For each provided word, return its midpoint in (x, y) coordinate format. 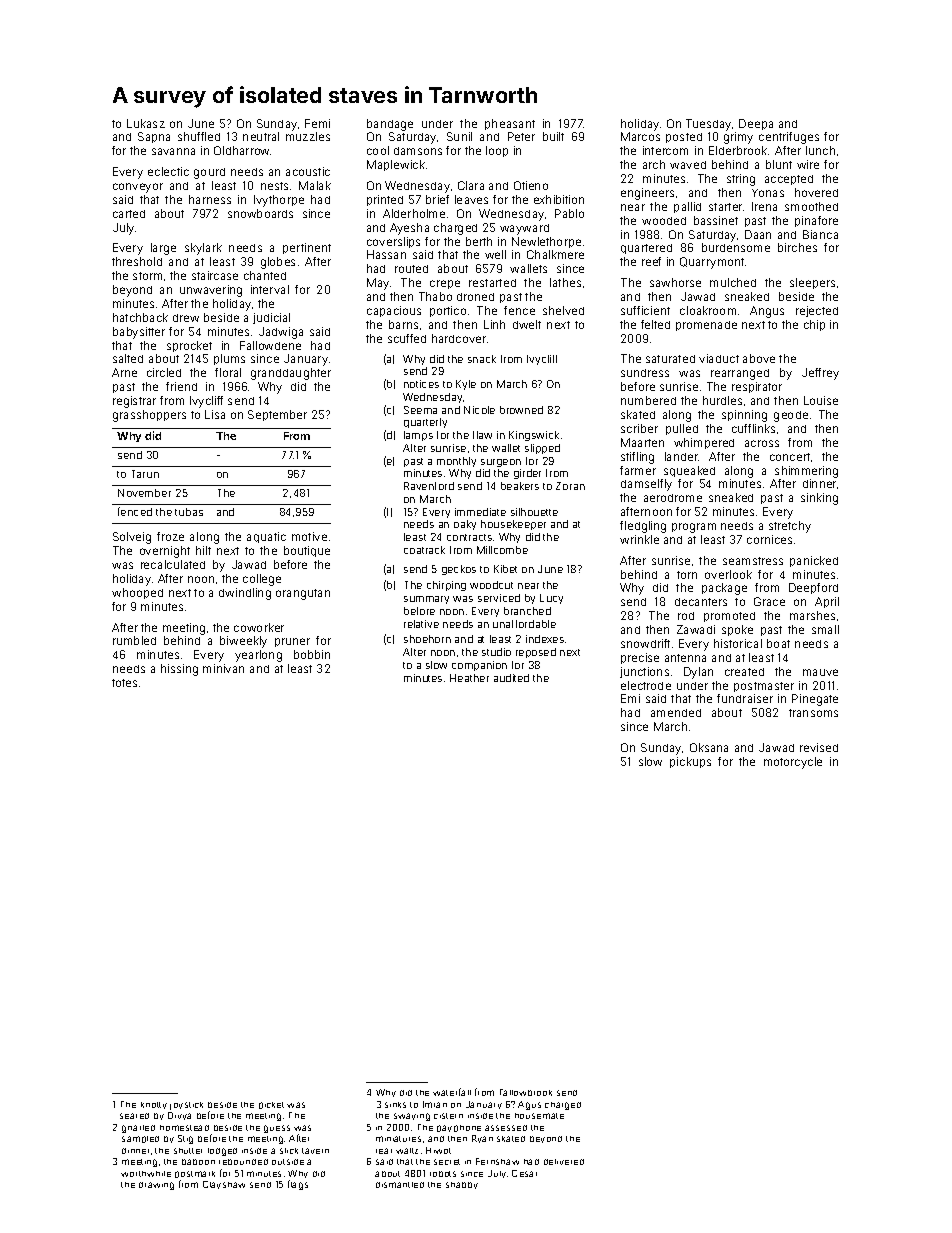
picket (271, 1105)
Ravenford (429, 486)
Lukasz (146, 123)
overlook (728, 574)
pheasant (510, 124)
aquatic (266, 537)
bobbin (312, 654)
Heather (469, 678)
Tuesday (708, 125)
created (744, 672)
